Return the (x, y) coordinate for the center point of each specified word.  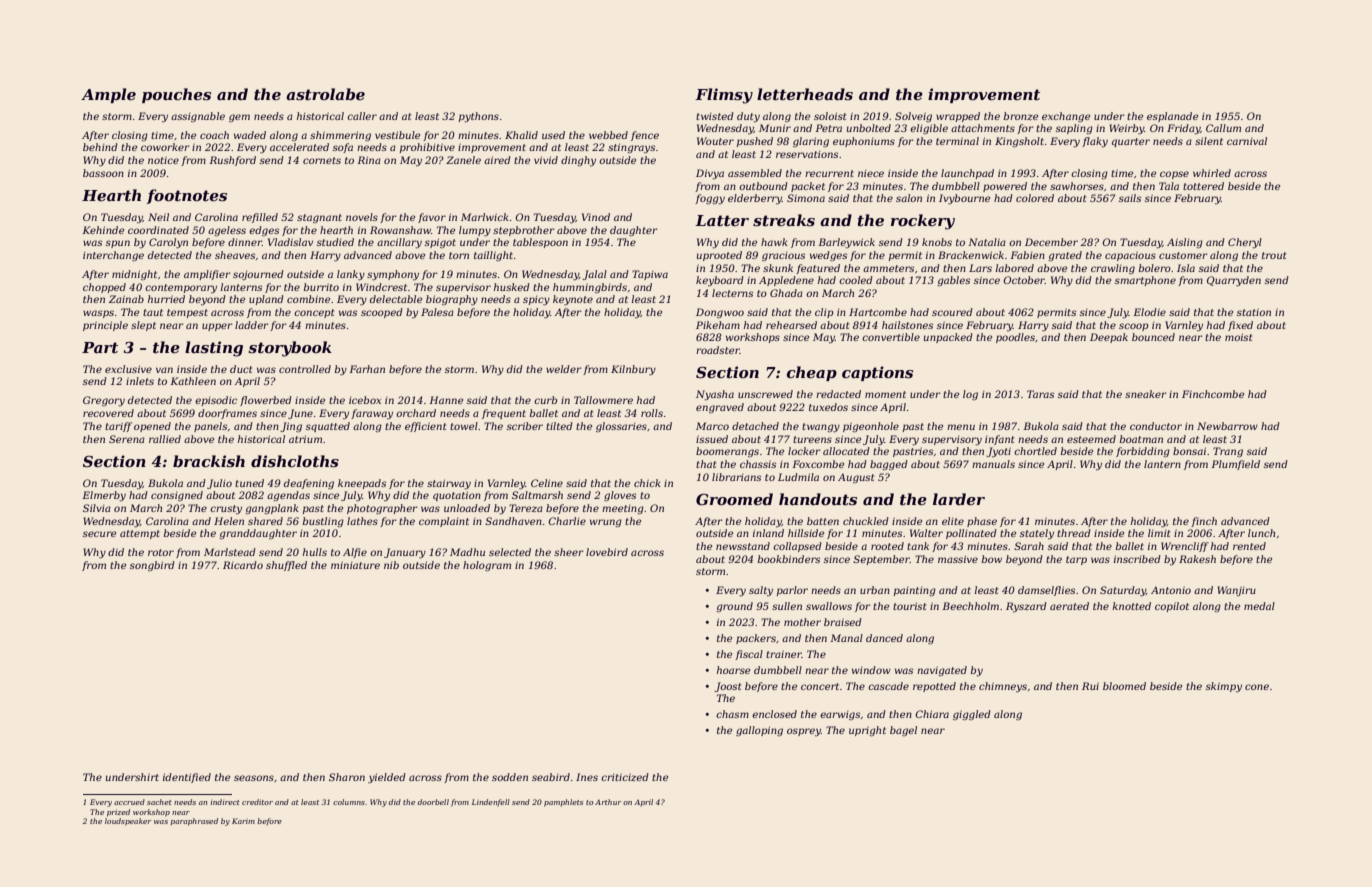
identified (187, 778)
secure (99, 534)
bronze (1021, 116)
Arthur (608, 802)
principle (105, 326)
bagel (903, 731)
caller (362, 116)
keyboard (720, 281)
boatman (1141, 439)
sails (1130, 198)
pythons (479, 117)
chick (647, 483)
